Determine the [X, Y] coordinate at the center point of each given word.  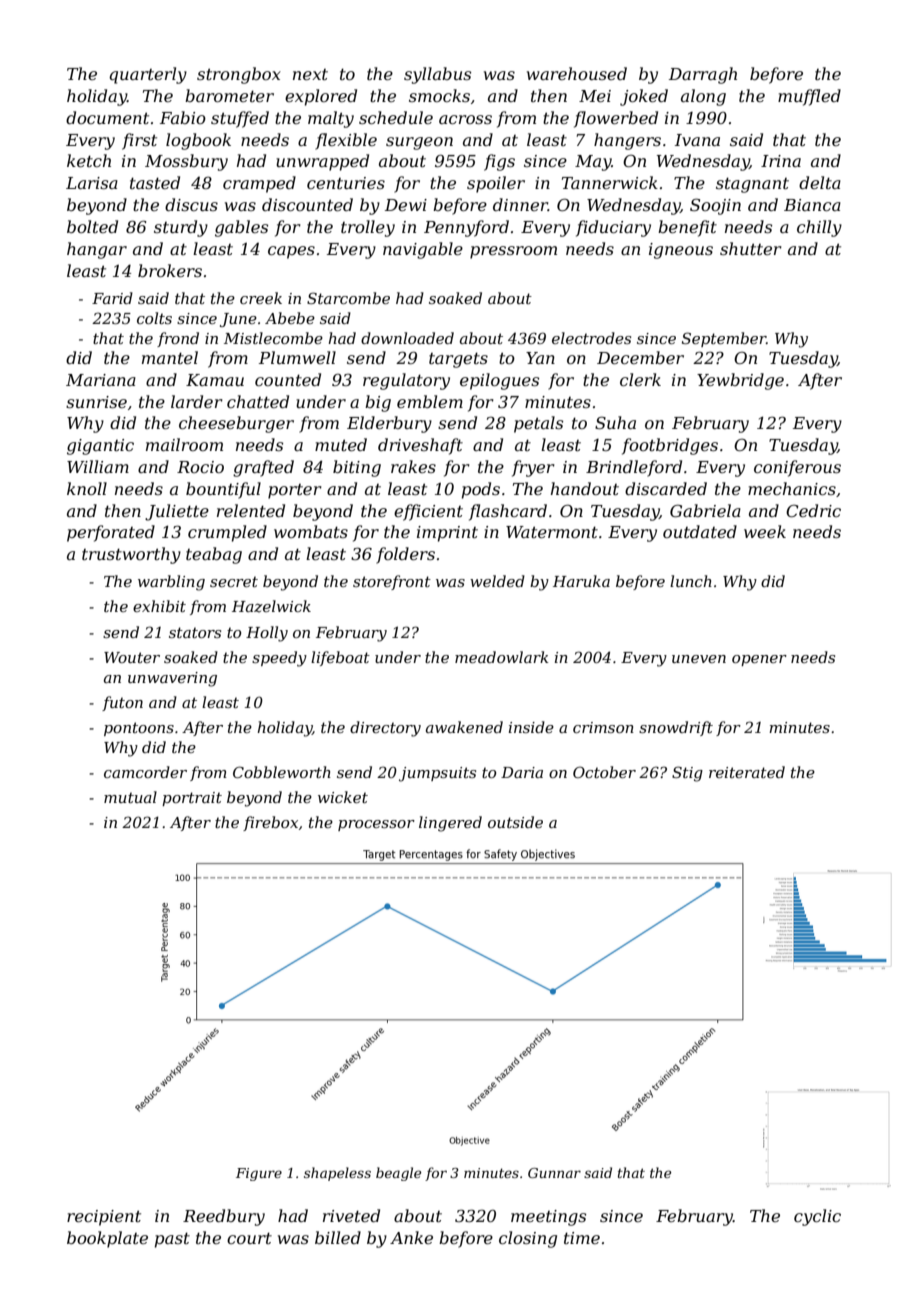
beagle [398, 1174]
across [465, 119]
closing [528, 1239]
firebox [270, 823]
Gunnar [554, 1173]
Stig [687, 774]
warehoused [577, 73]
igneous [681, 251]
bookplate [107, 1239]
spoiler [496, 184]
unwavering [172, 679]
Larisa [92, 183]
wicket [343, 797]
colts [154, 318]
